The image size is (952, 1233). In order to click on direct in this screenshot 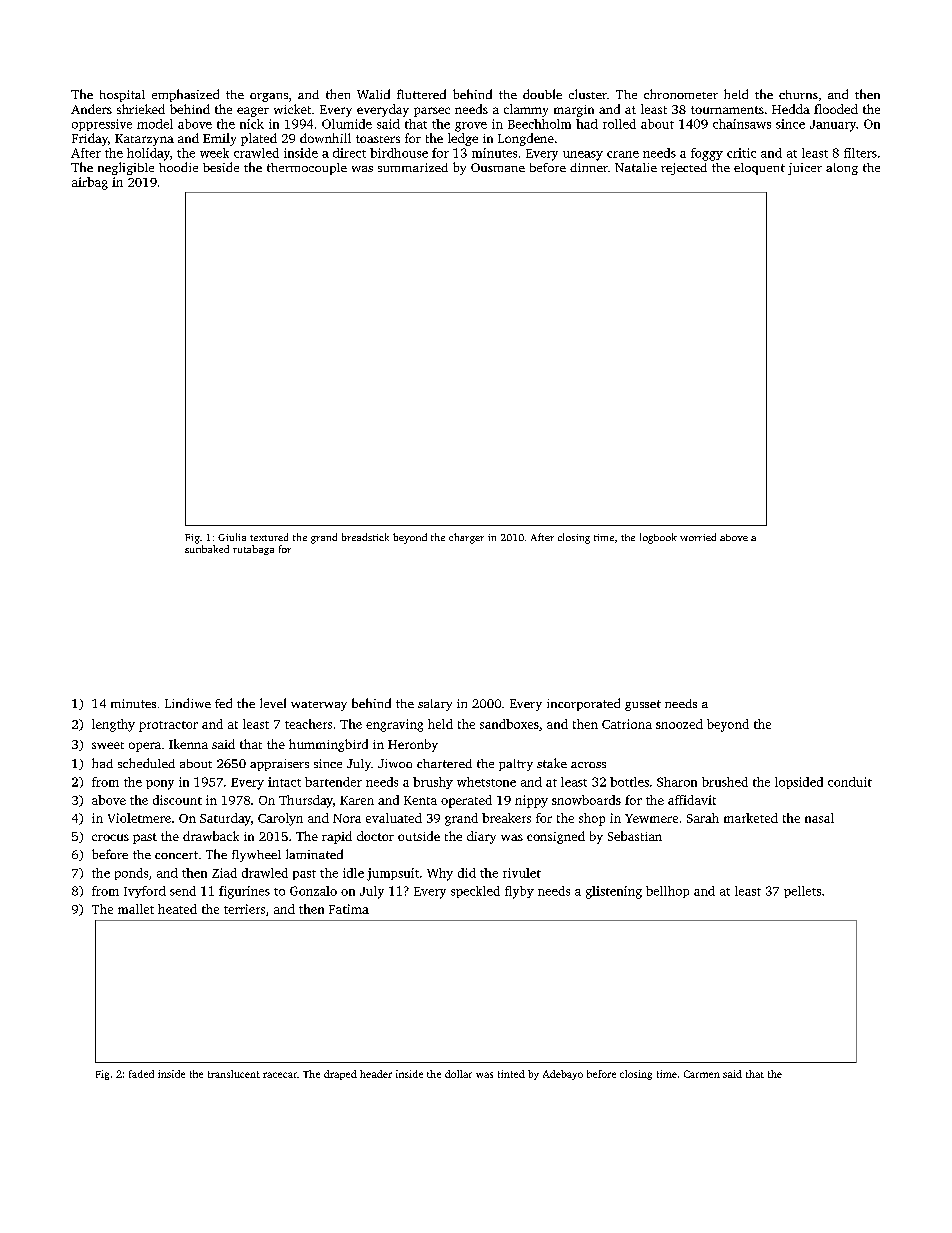, I will do `click(349, 153)`.
